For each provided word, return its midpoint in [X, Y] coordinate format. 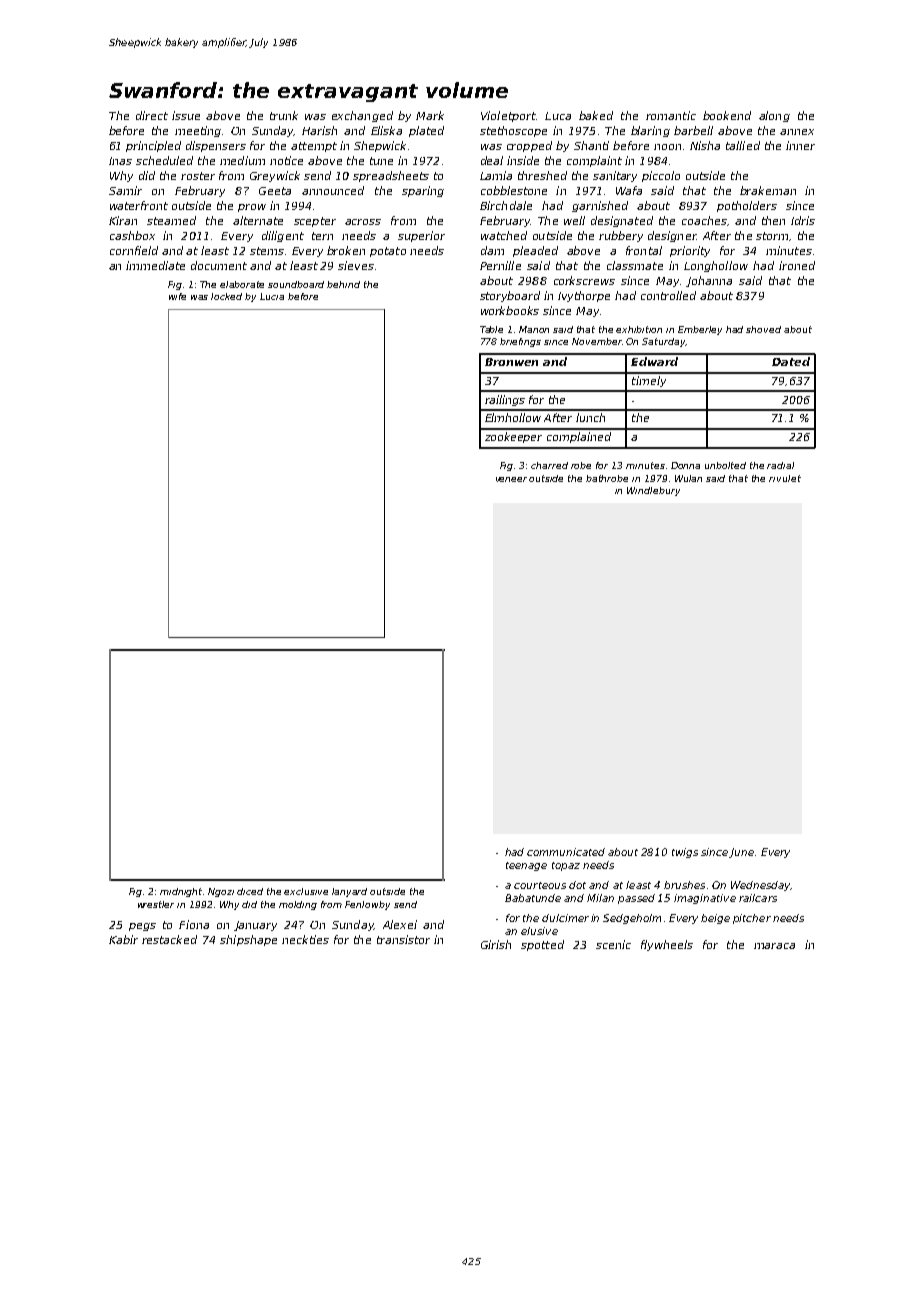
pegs [142, 927]
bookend [727, 115]
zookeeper [513, 437]
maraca [774, 946]
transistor [403, 939]
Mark [430, 115]
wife [177, 296]
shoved [763, 329]
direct [152, 115]
